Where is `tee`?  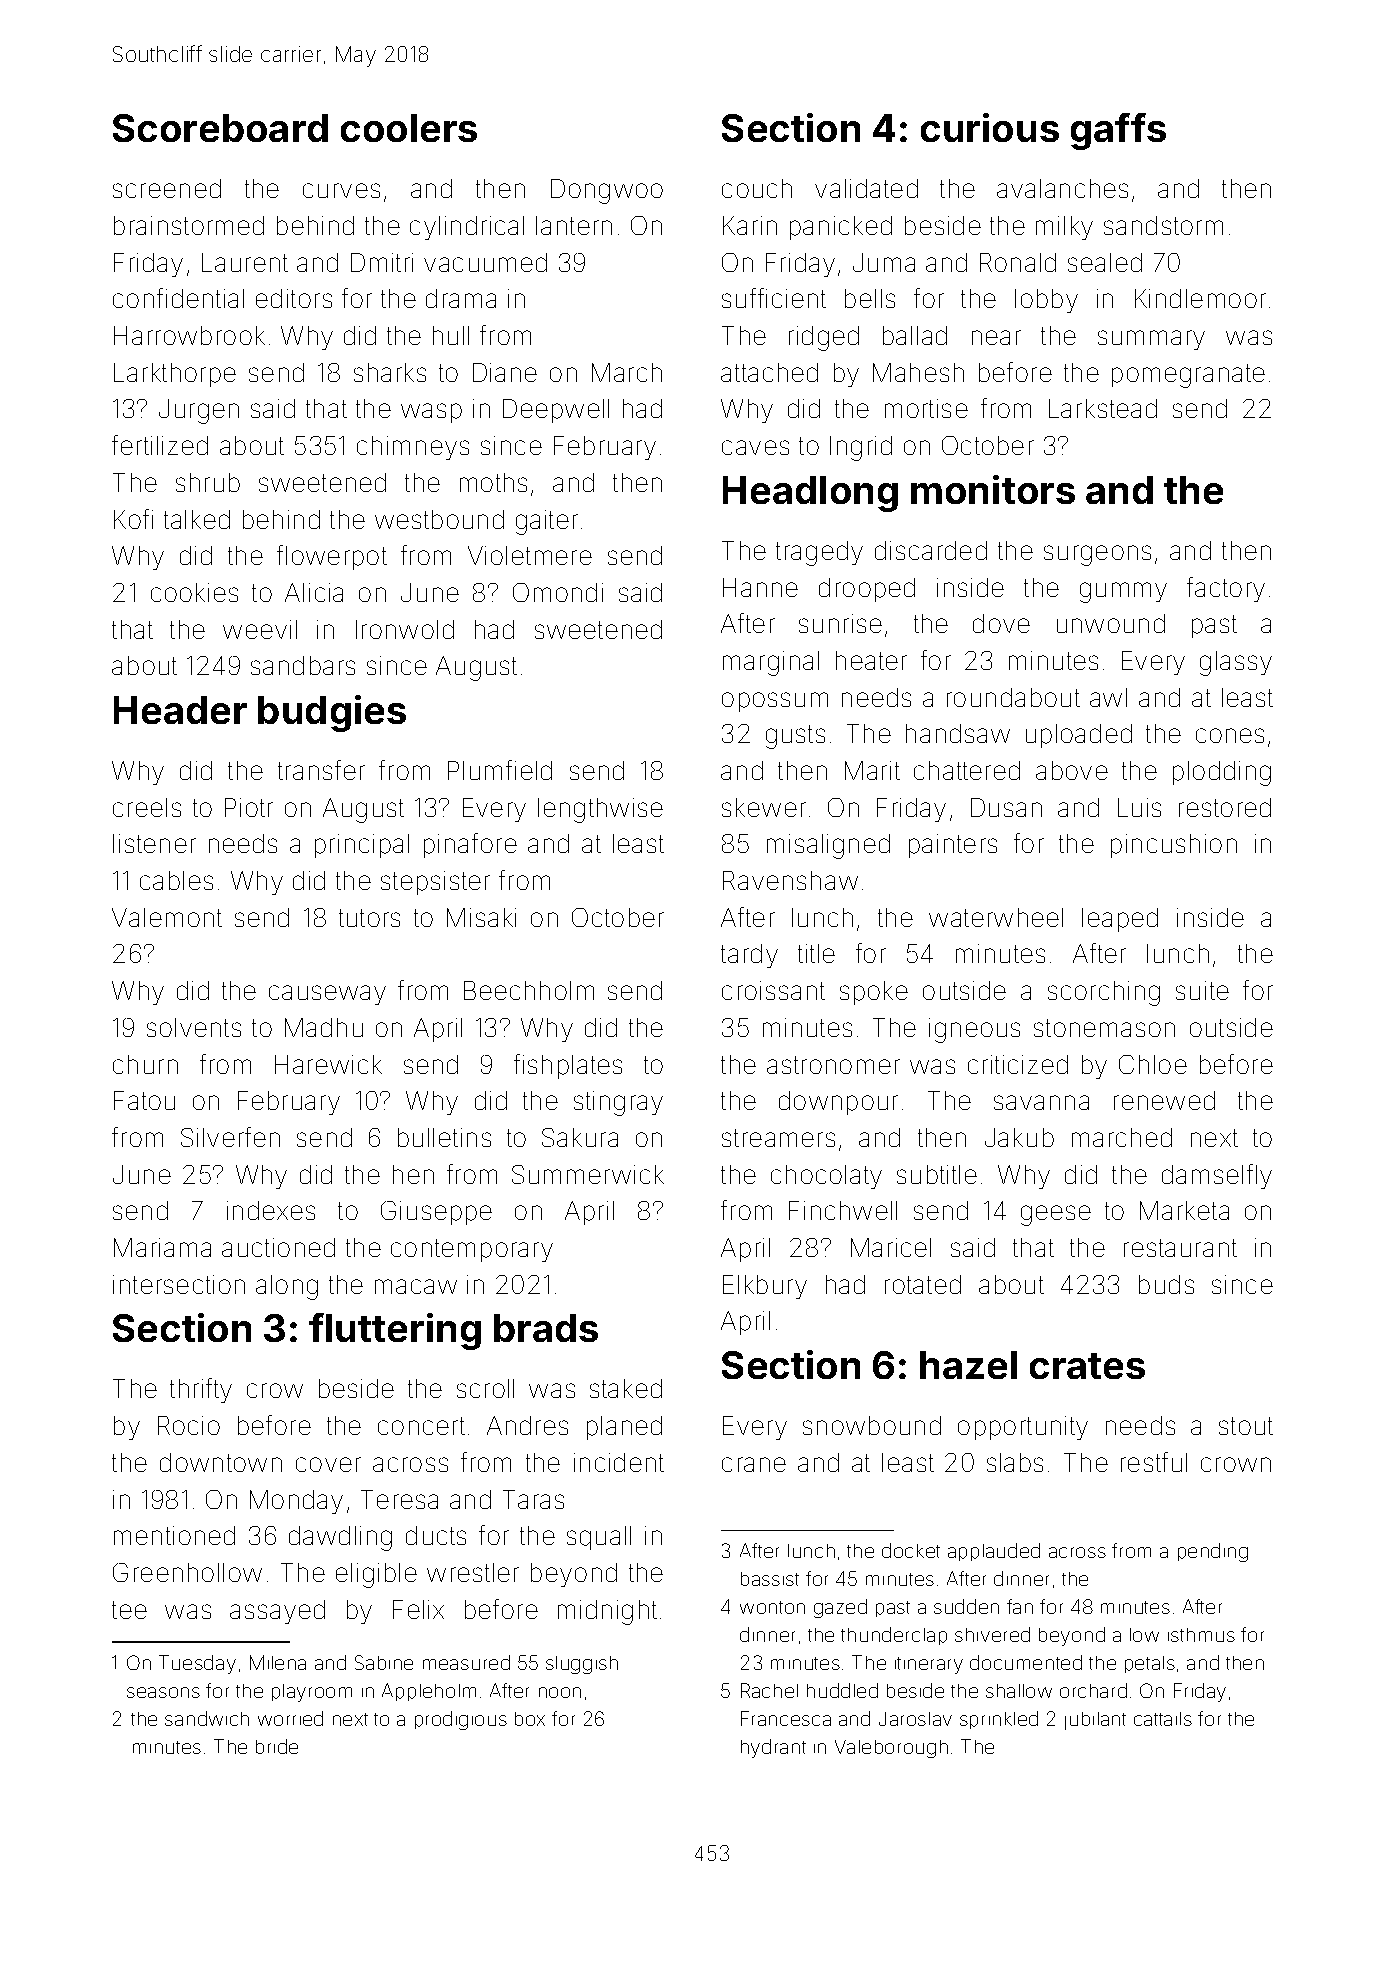 tee is located at coordinates (129, 1610).
